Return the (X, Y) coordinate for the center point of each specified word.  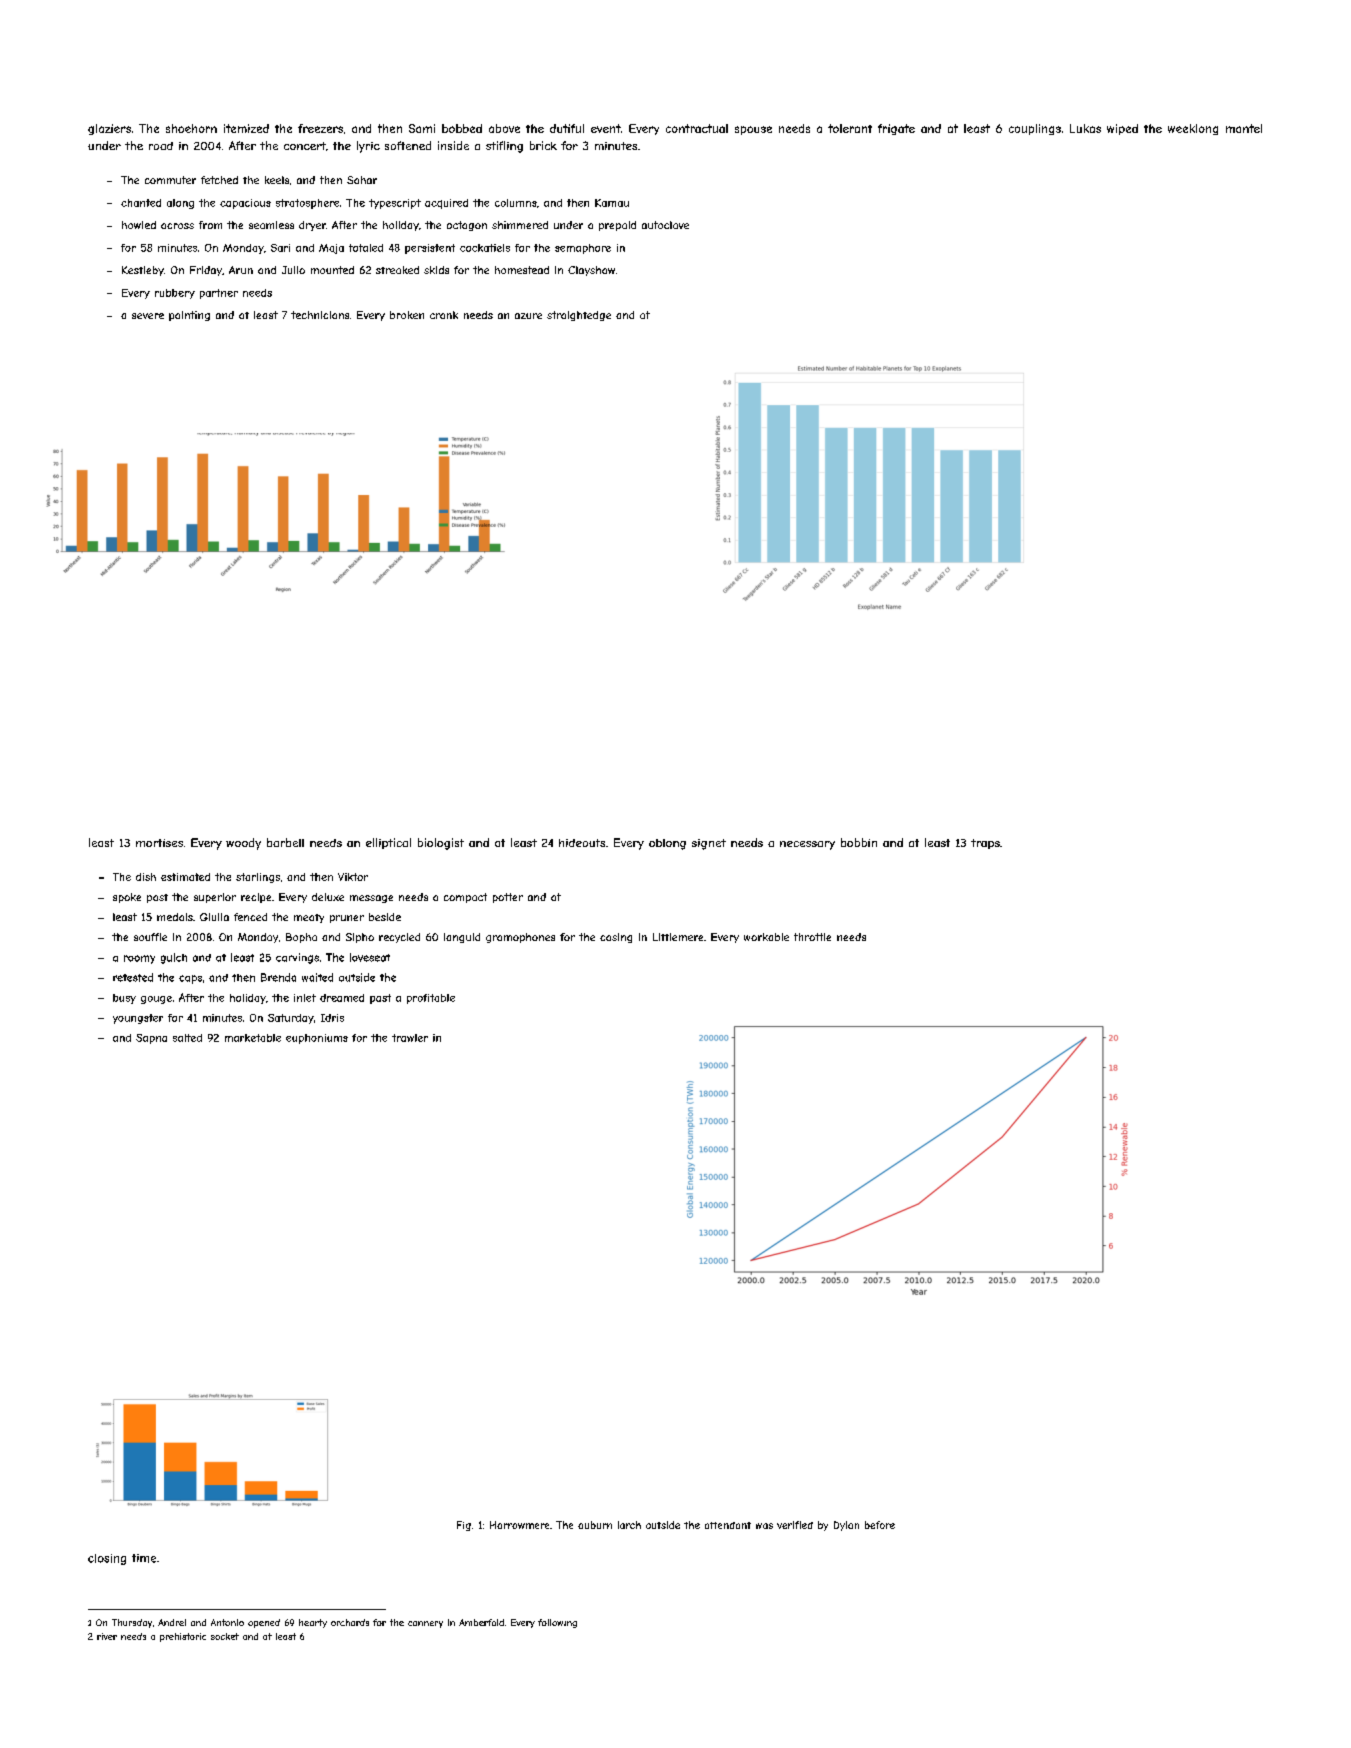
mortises (159, 843)
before (880, 1525)
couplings (1035, 129)
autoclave (665, 225)
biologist (441, 844)
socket (225, 1636)
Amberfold (481, 1622)
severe (148, 316)
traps (985, 844)
